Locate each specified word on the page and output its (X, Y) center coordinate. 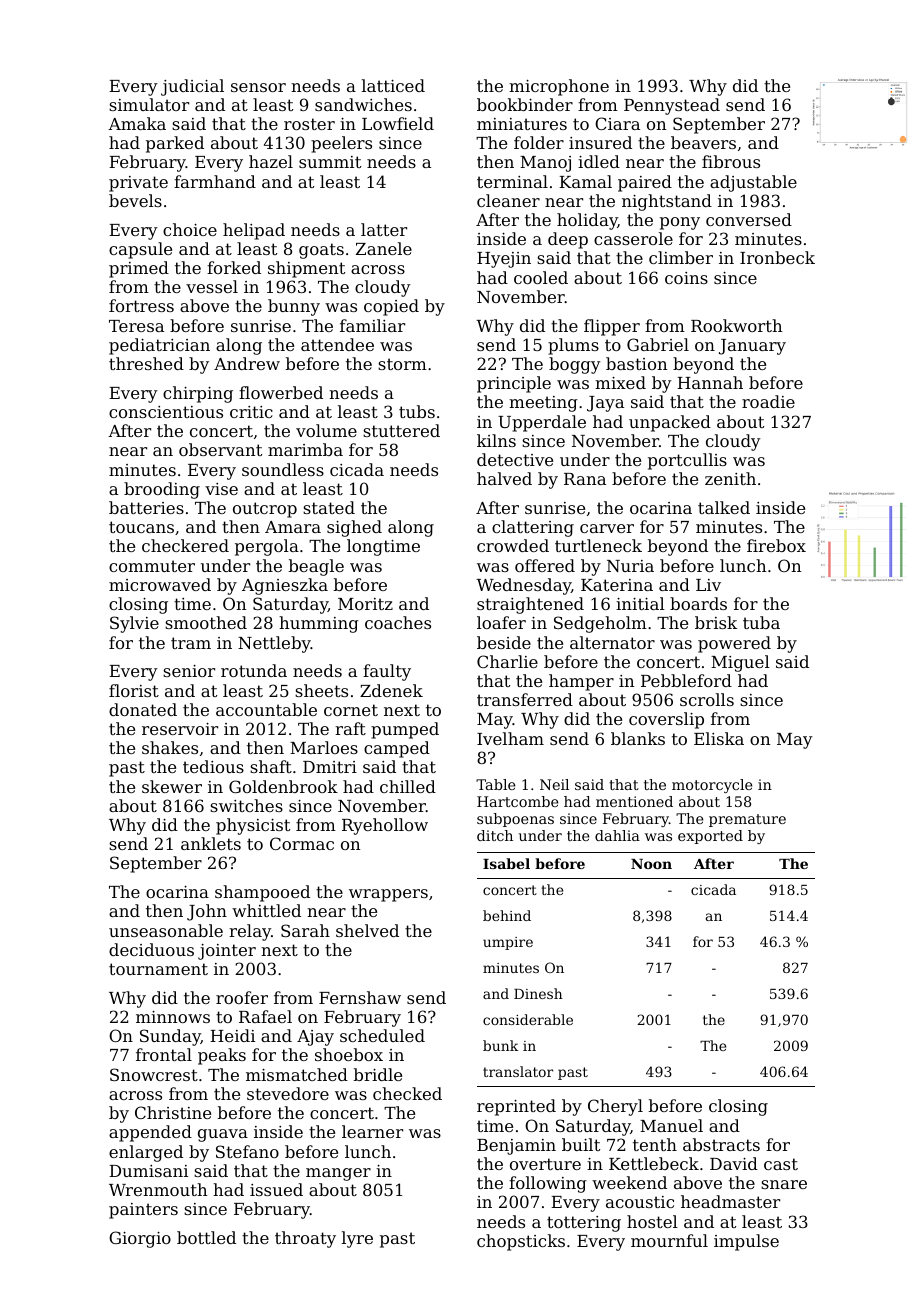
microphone (559, 87)
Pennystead (672, 106)
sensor (258, 87)
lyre (357, 1239)
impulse (746, 1242)
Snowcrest (154, 1074)
